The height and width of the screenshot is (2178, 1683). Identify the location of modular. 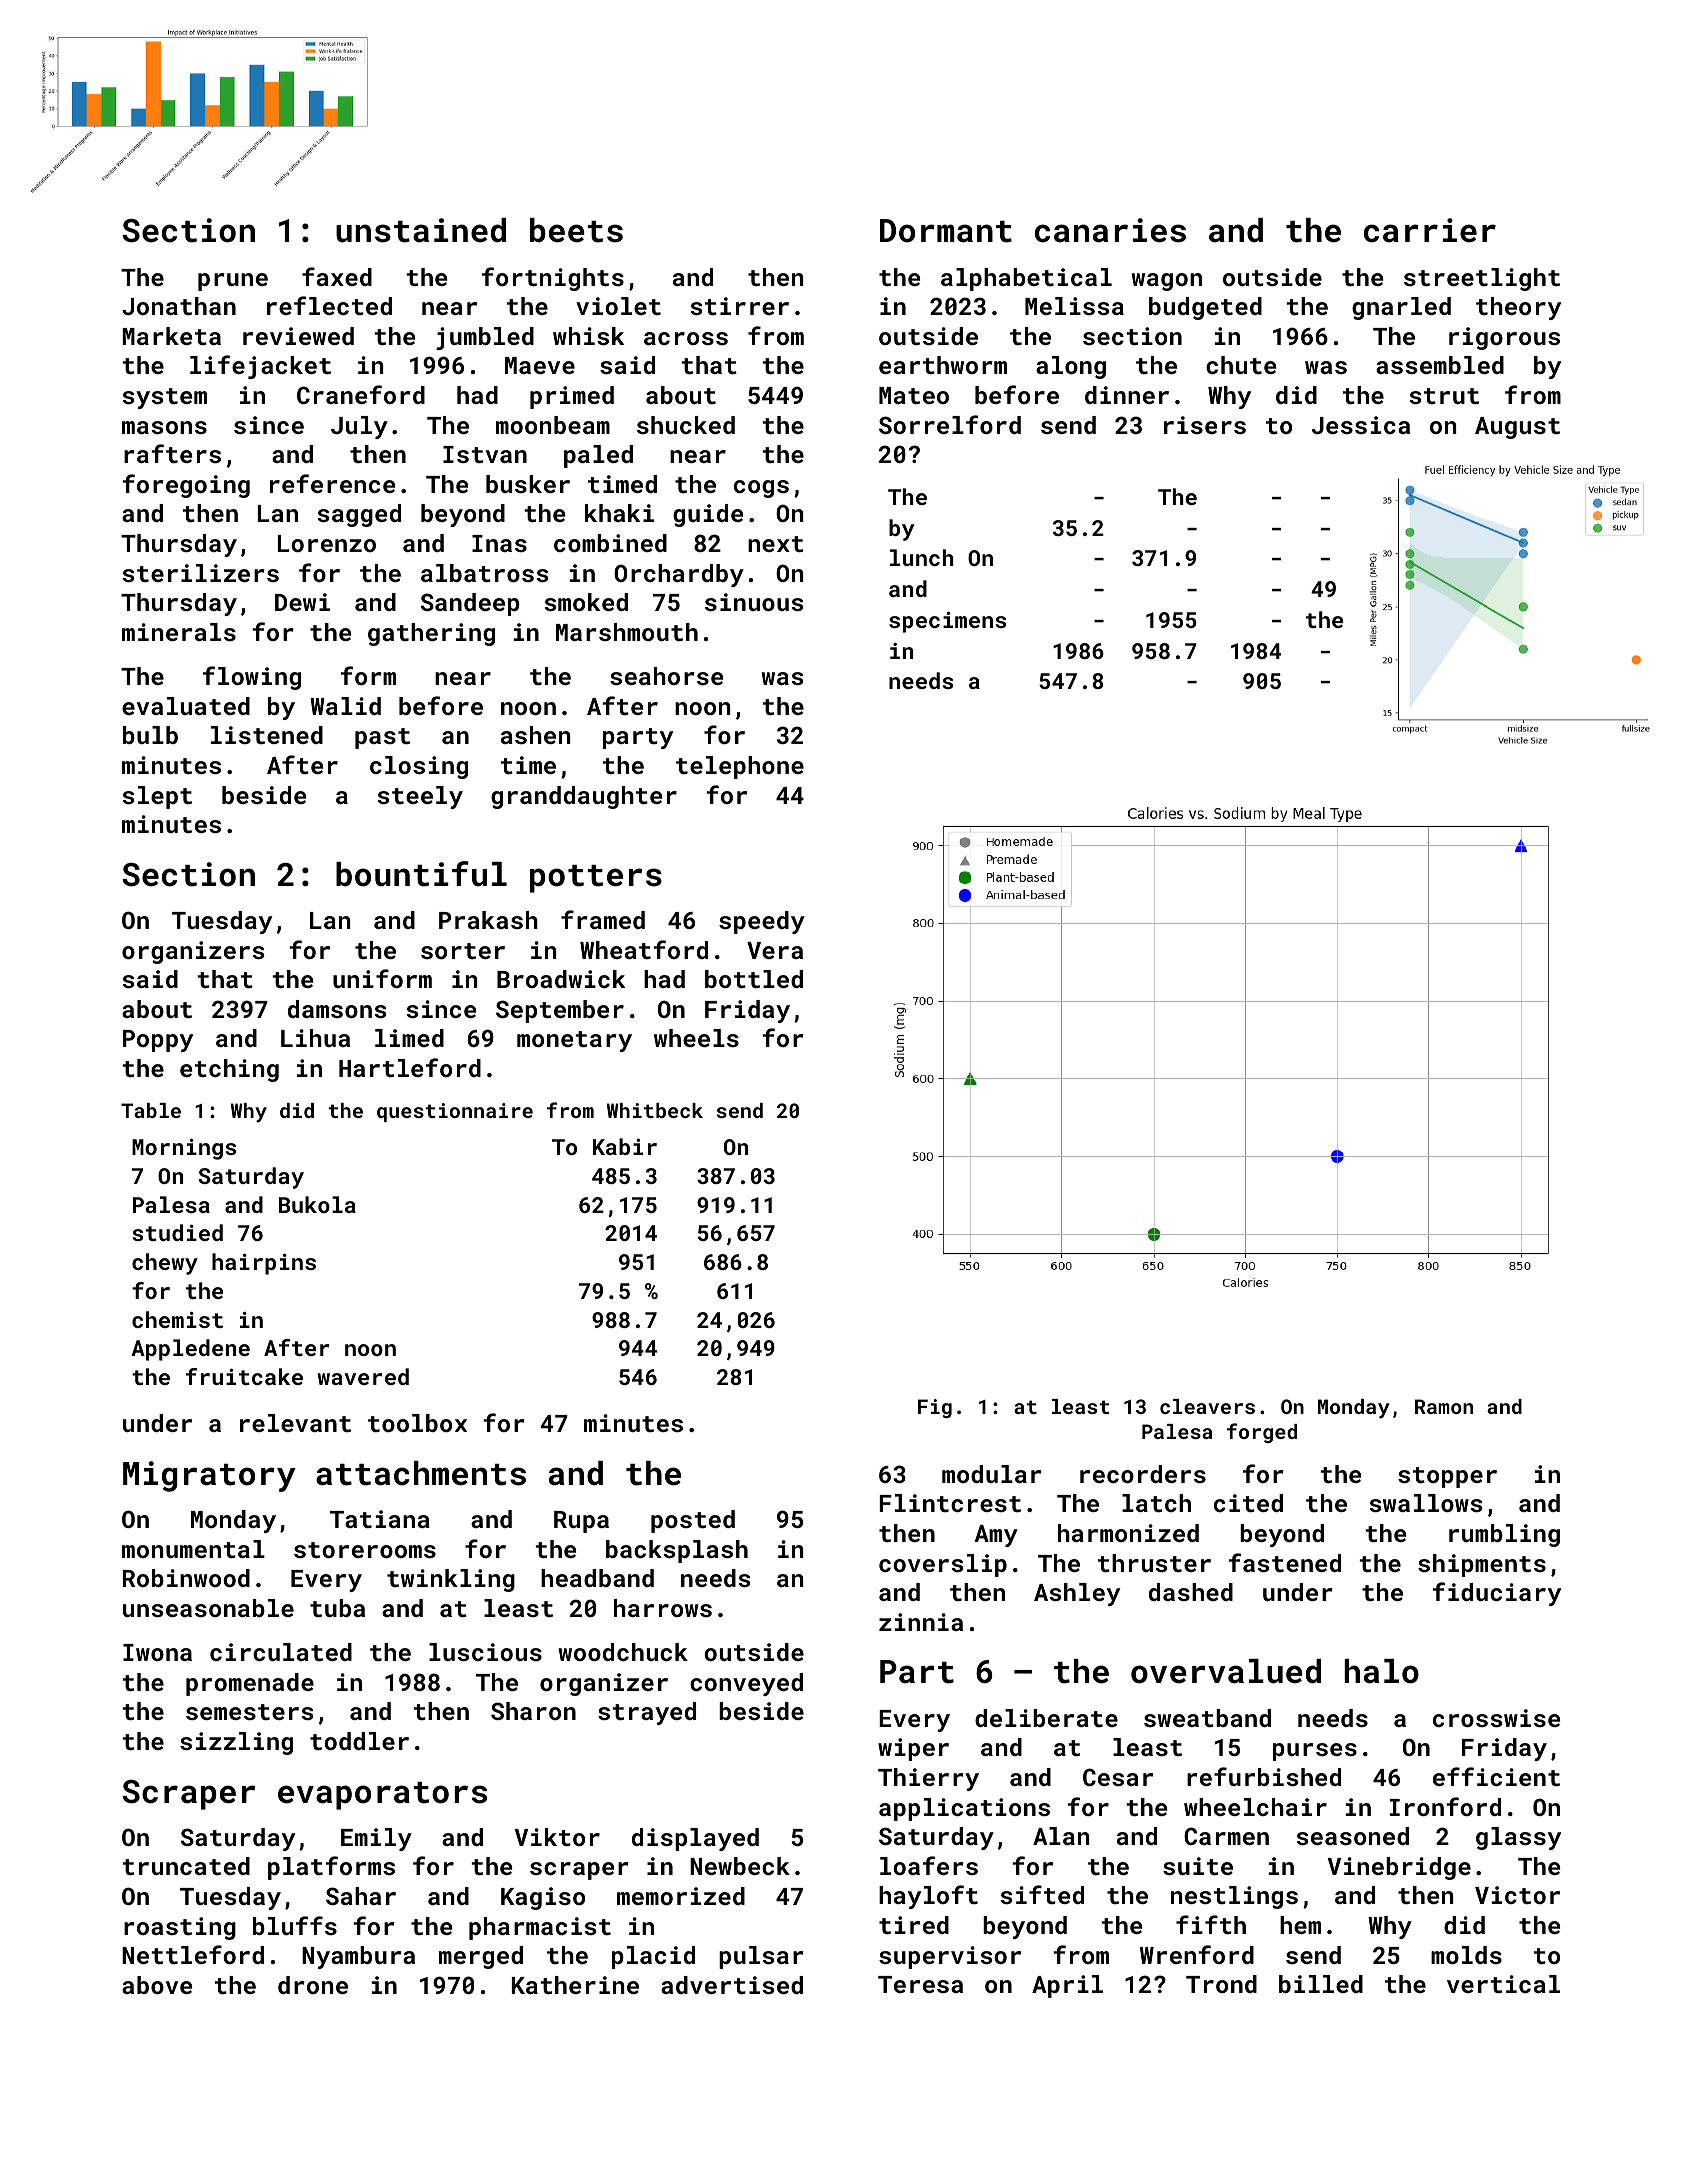
(991, 1474).
